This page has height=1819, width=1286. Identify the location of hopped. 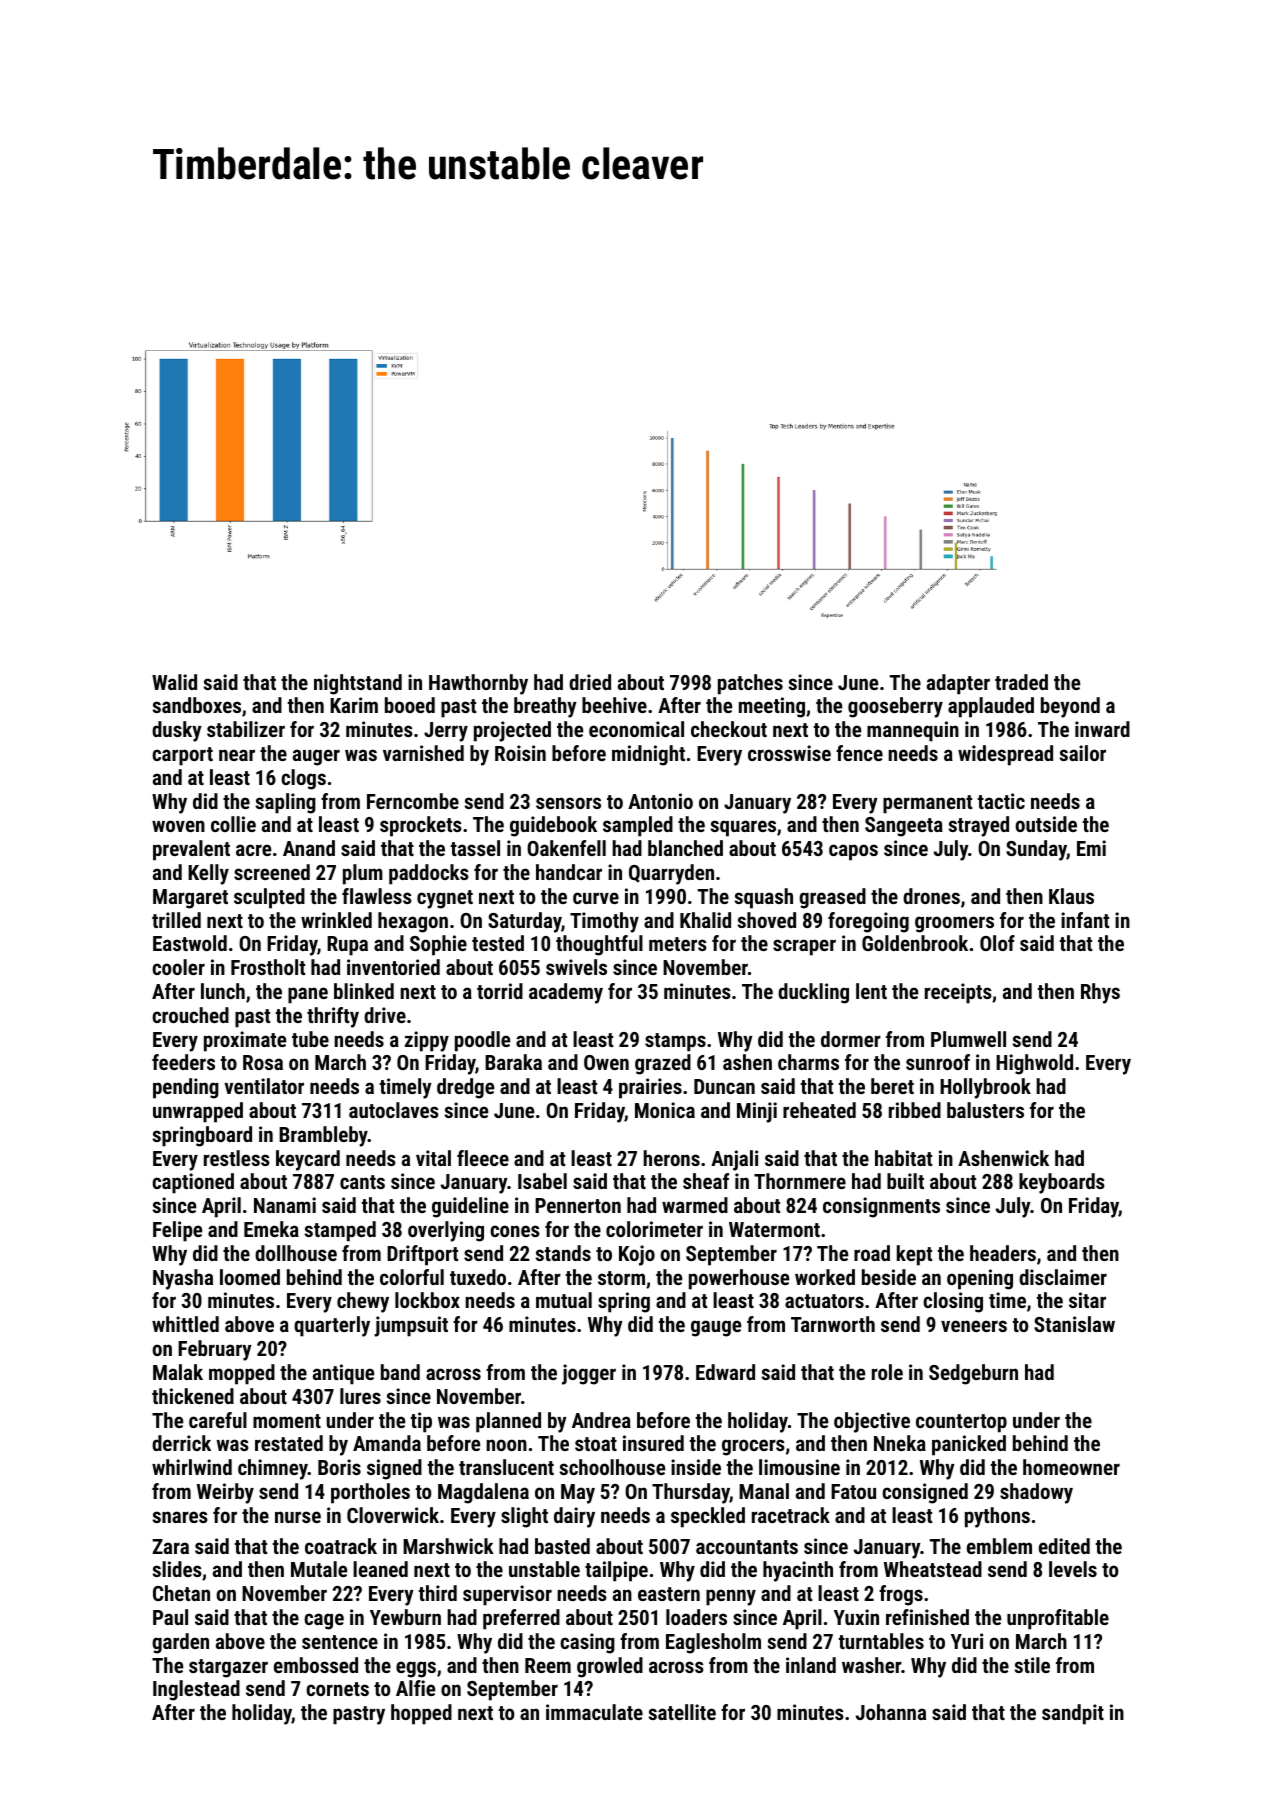
(421, 1714).
